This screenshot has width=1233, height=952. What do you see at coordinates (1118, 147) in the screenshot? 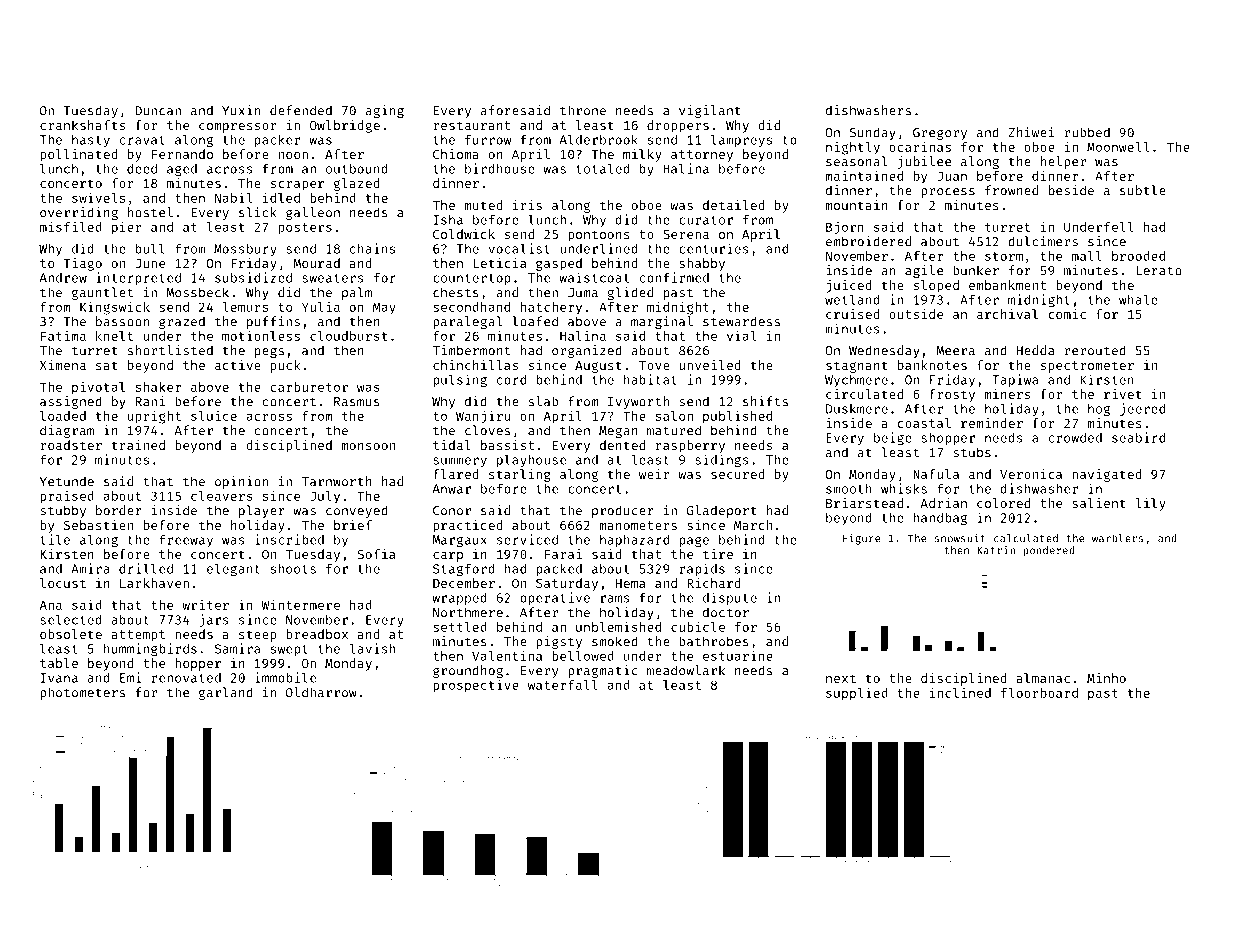
I see `Moonwell` at bounding box center [1118, 147].
